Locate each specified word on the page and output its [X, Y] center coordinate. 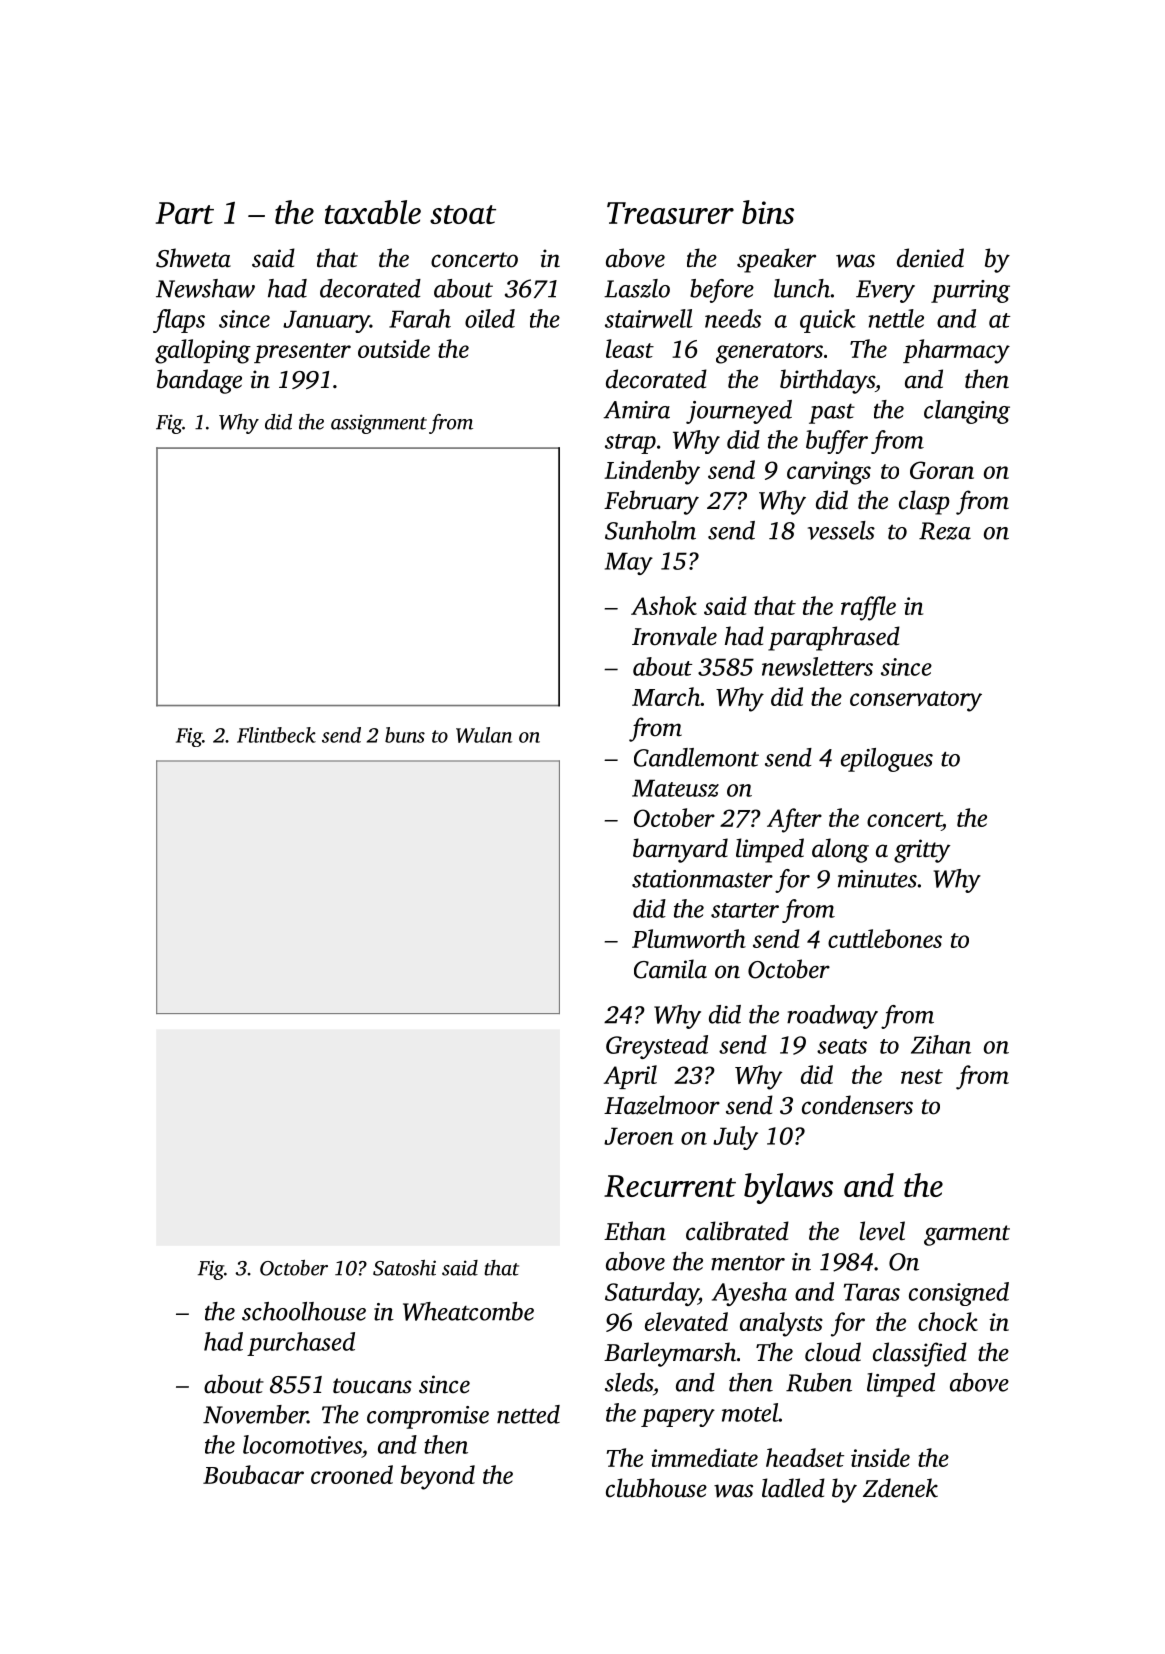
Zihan [941, 1044]
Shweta [193, 258]
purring [970, 291]
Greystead [657, 1047]
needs [733, 318]
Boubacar [253, 1474]
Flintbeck [276, 735]
